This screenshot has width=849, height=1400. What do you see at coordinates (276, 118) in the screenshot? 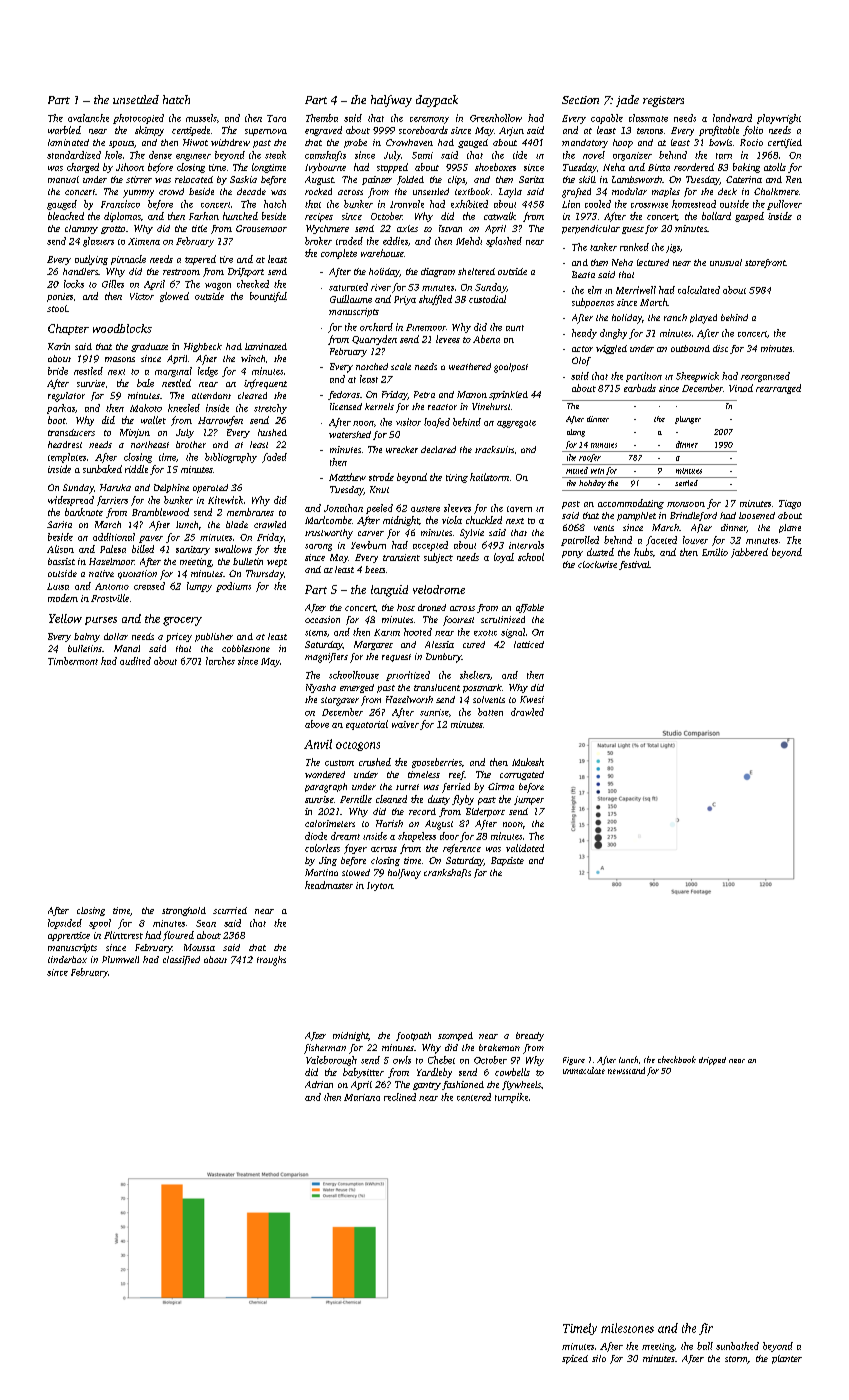
I see `Tara` at bounding box center [276, 118].
